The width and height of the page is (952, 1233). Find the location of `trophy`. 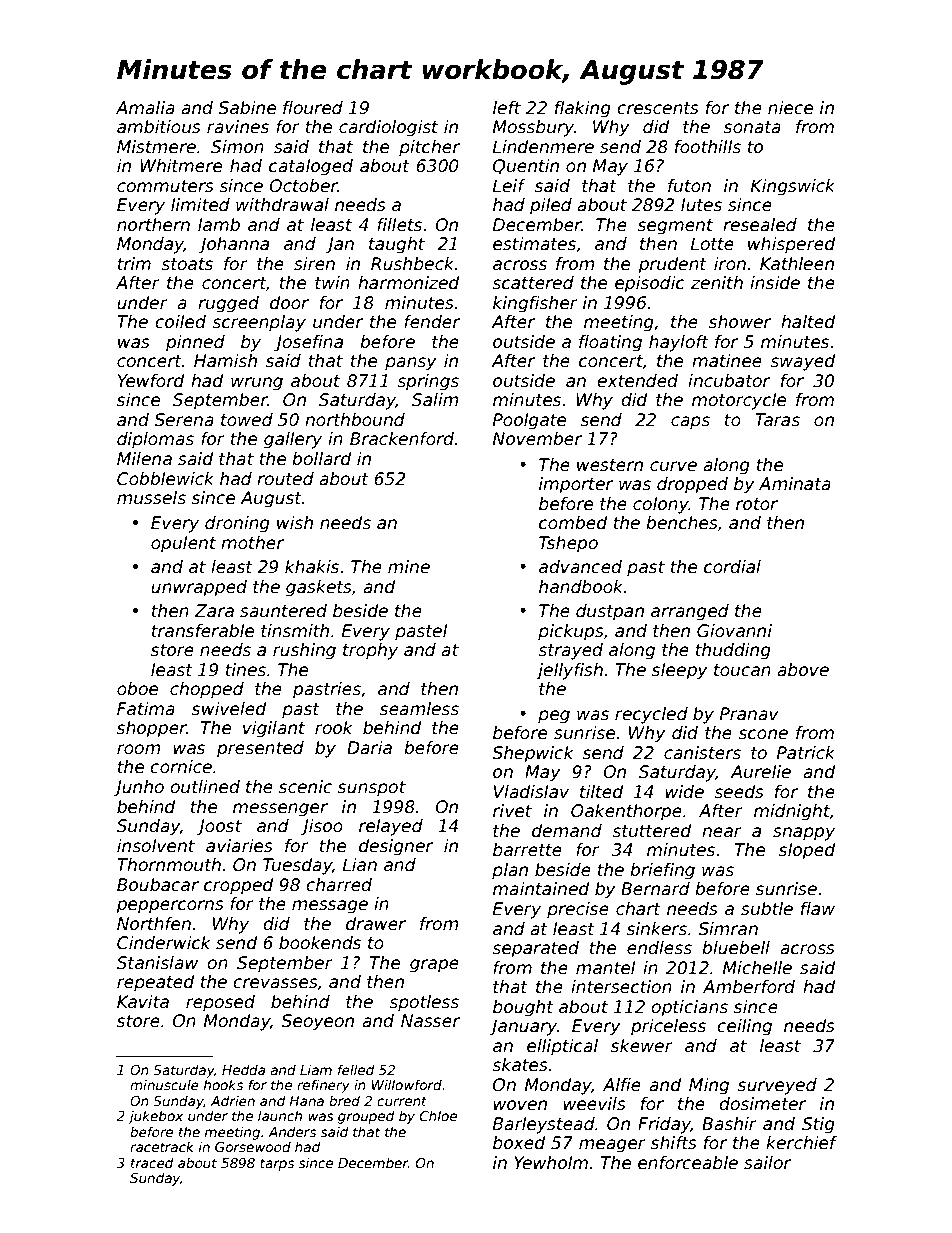

trophy is located at coordinates (370, 651).
